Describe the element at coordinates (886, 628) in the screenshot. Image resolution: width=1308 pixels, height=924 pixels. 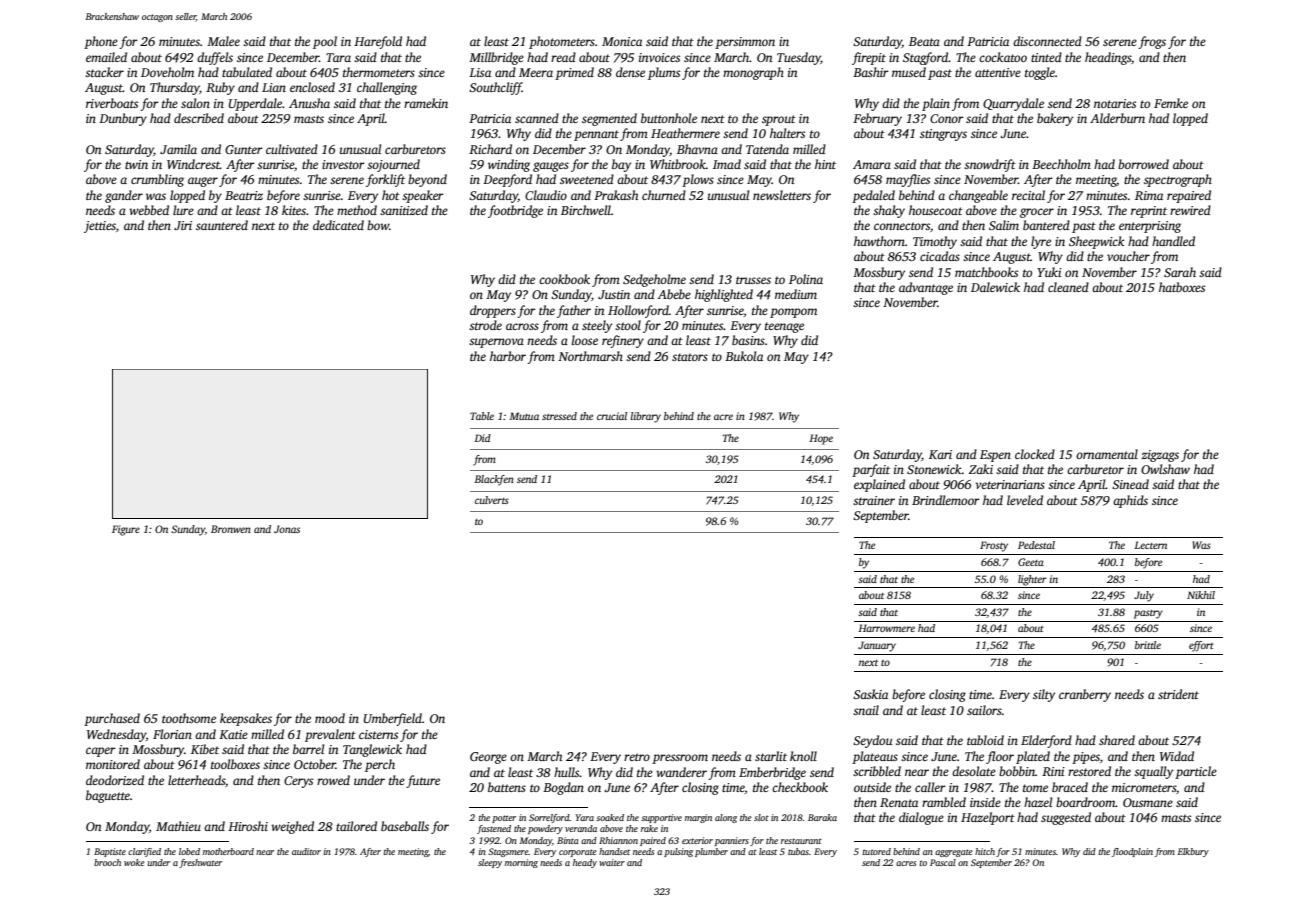
I see `Harrowmere` at that location.
